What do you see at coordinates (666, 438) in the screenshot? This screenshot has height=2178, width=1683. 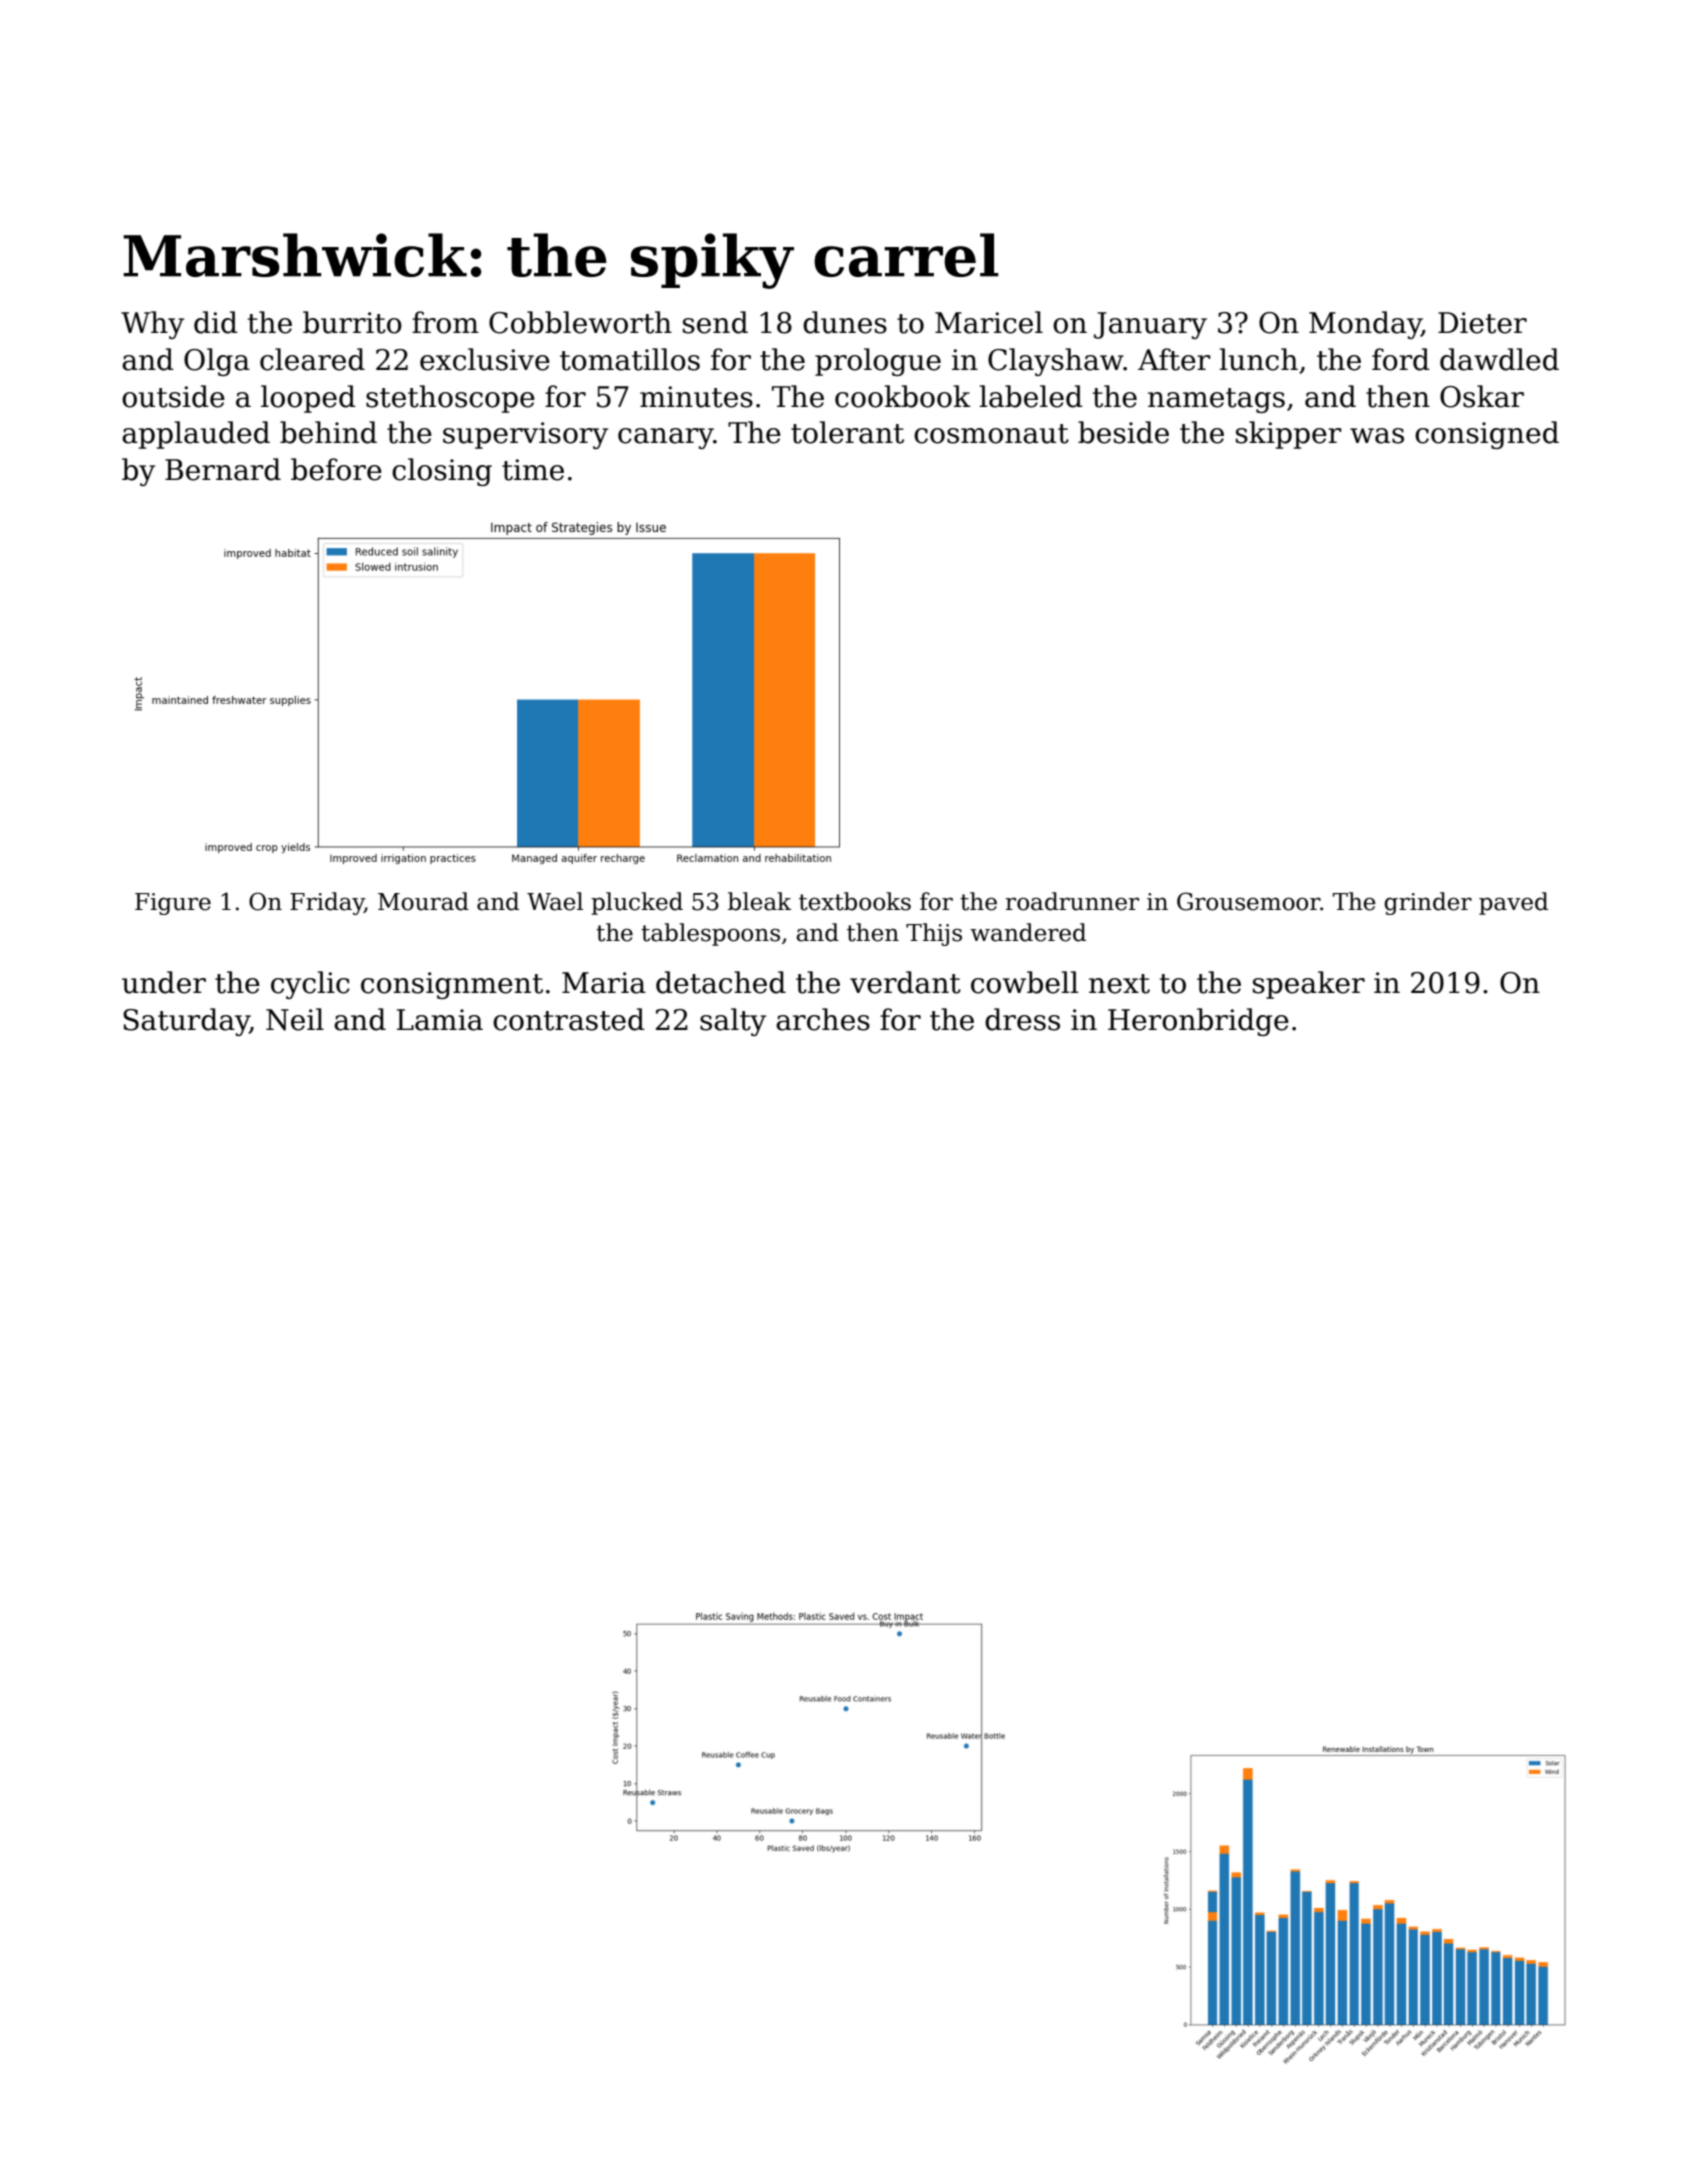 I see `canary` at bounding box center [666, 438].
